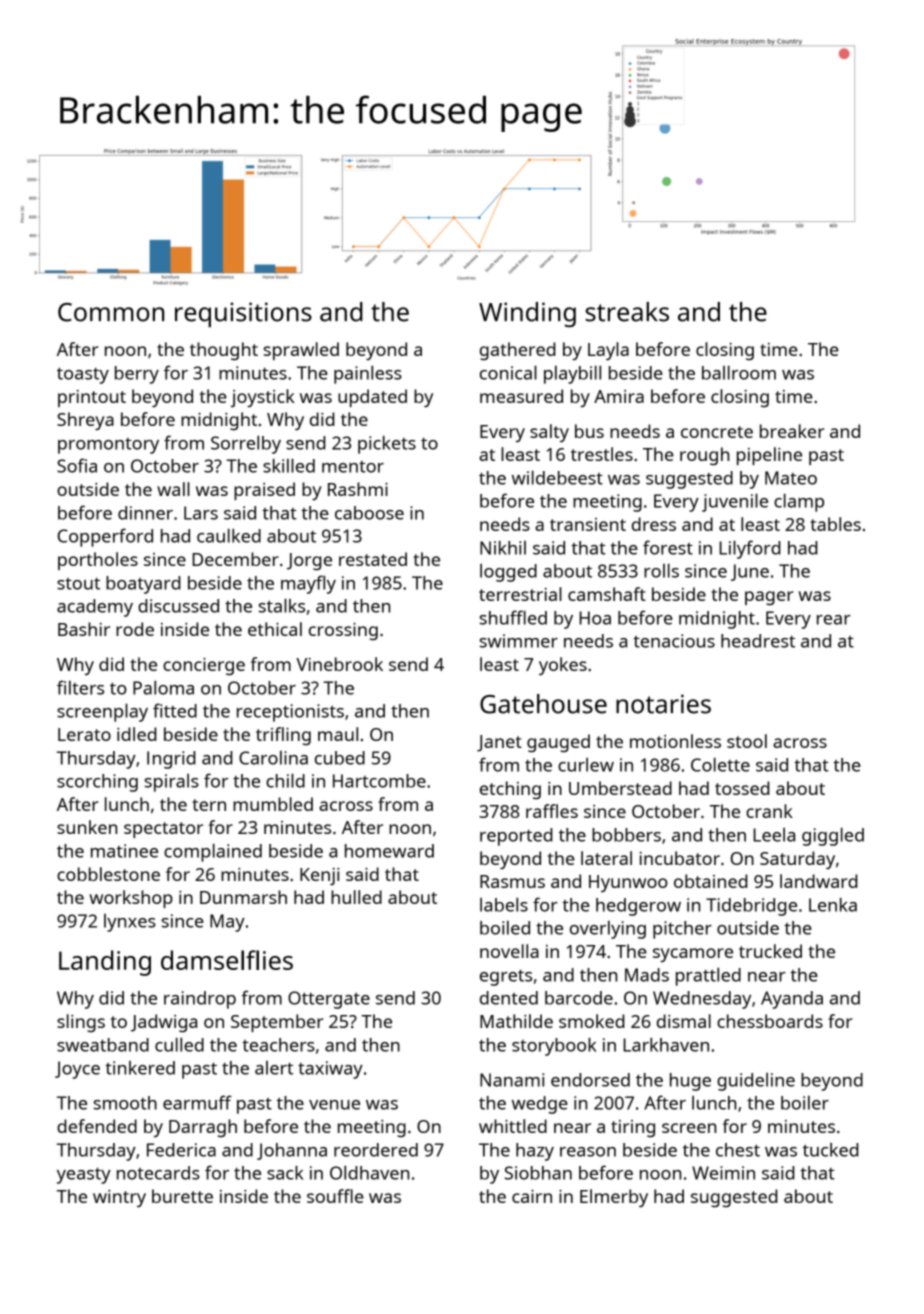  What do you see at coordinates (708, 976) in the screenshot?
I see `prattled` at bounding box center [708, 976].
